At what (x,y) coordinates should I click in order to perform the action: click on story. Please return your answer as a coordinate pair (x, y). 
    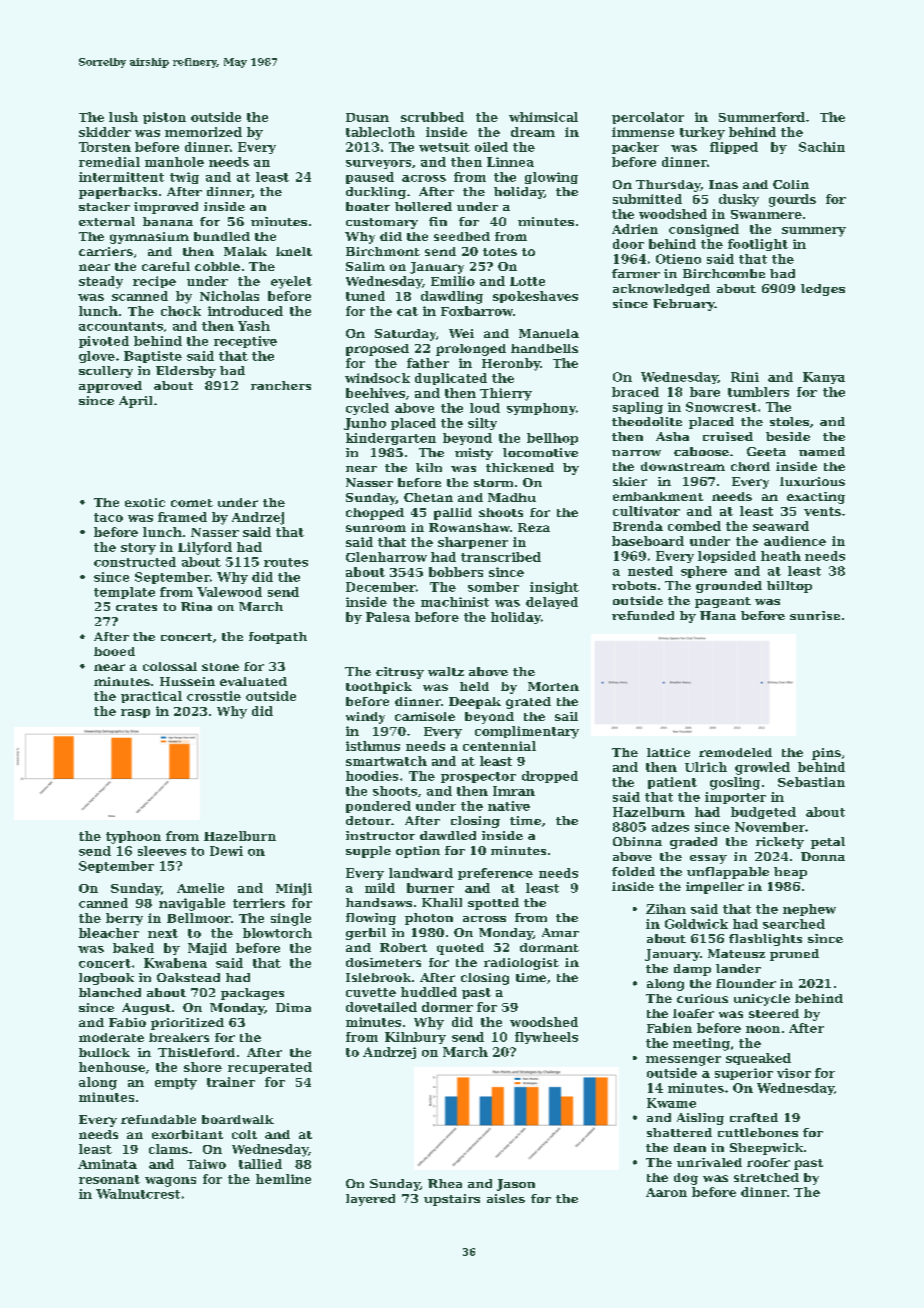
    Looking at the image, I should click on (138, 549).
